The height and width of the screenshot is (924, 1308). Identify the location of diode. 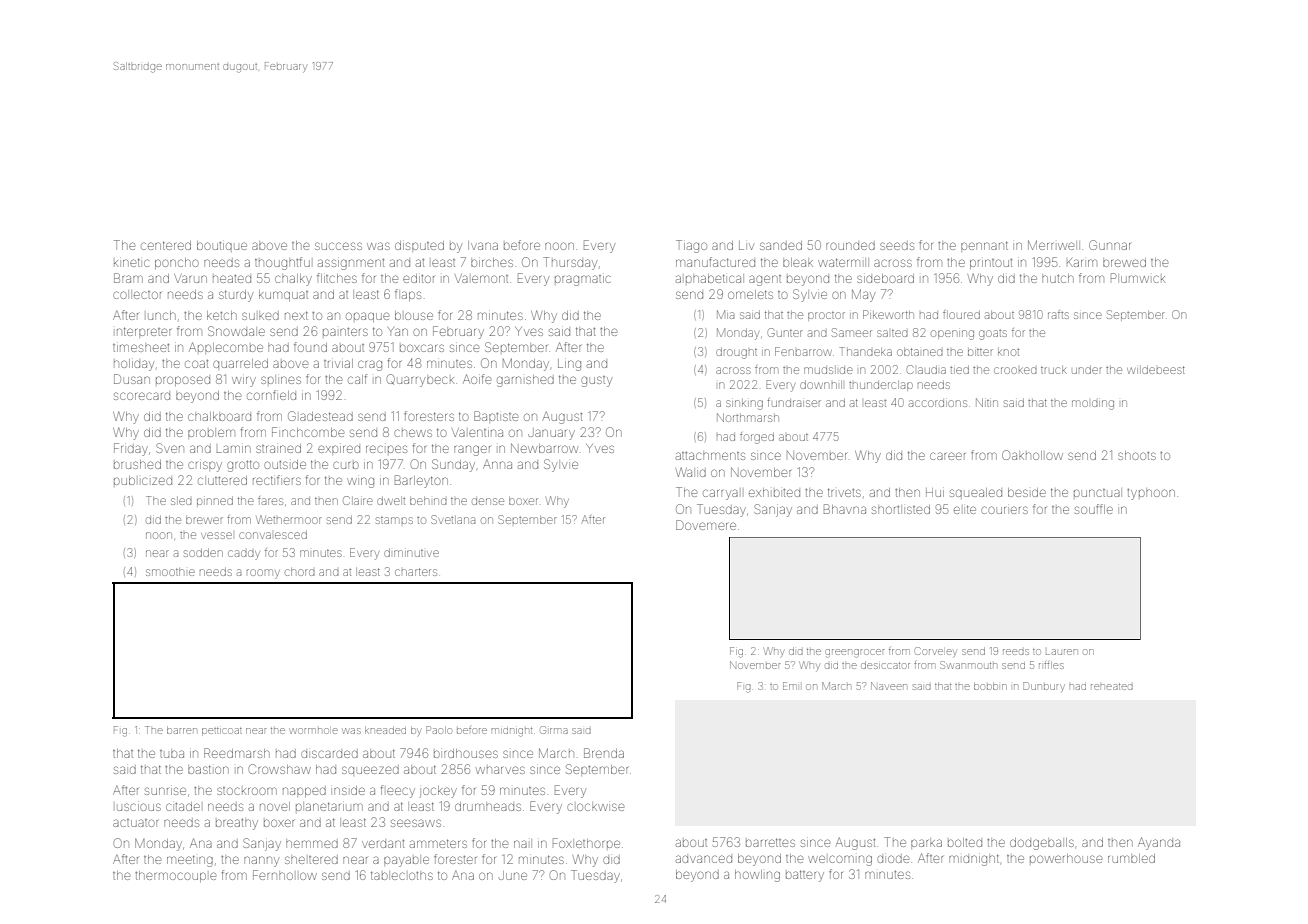
(893, 859).
